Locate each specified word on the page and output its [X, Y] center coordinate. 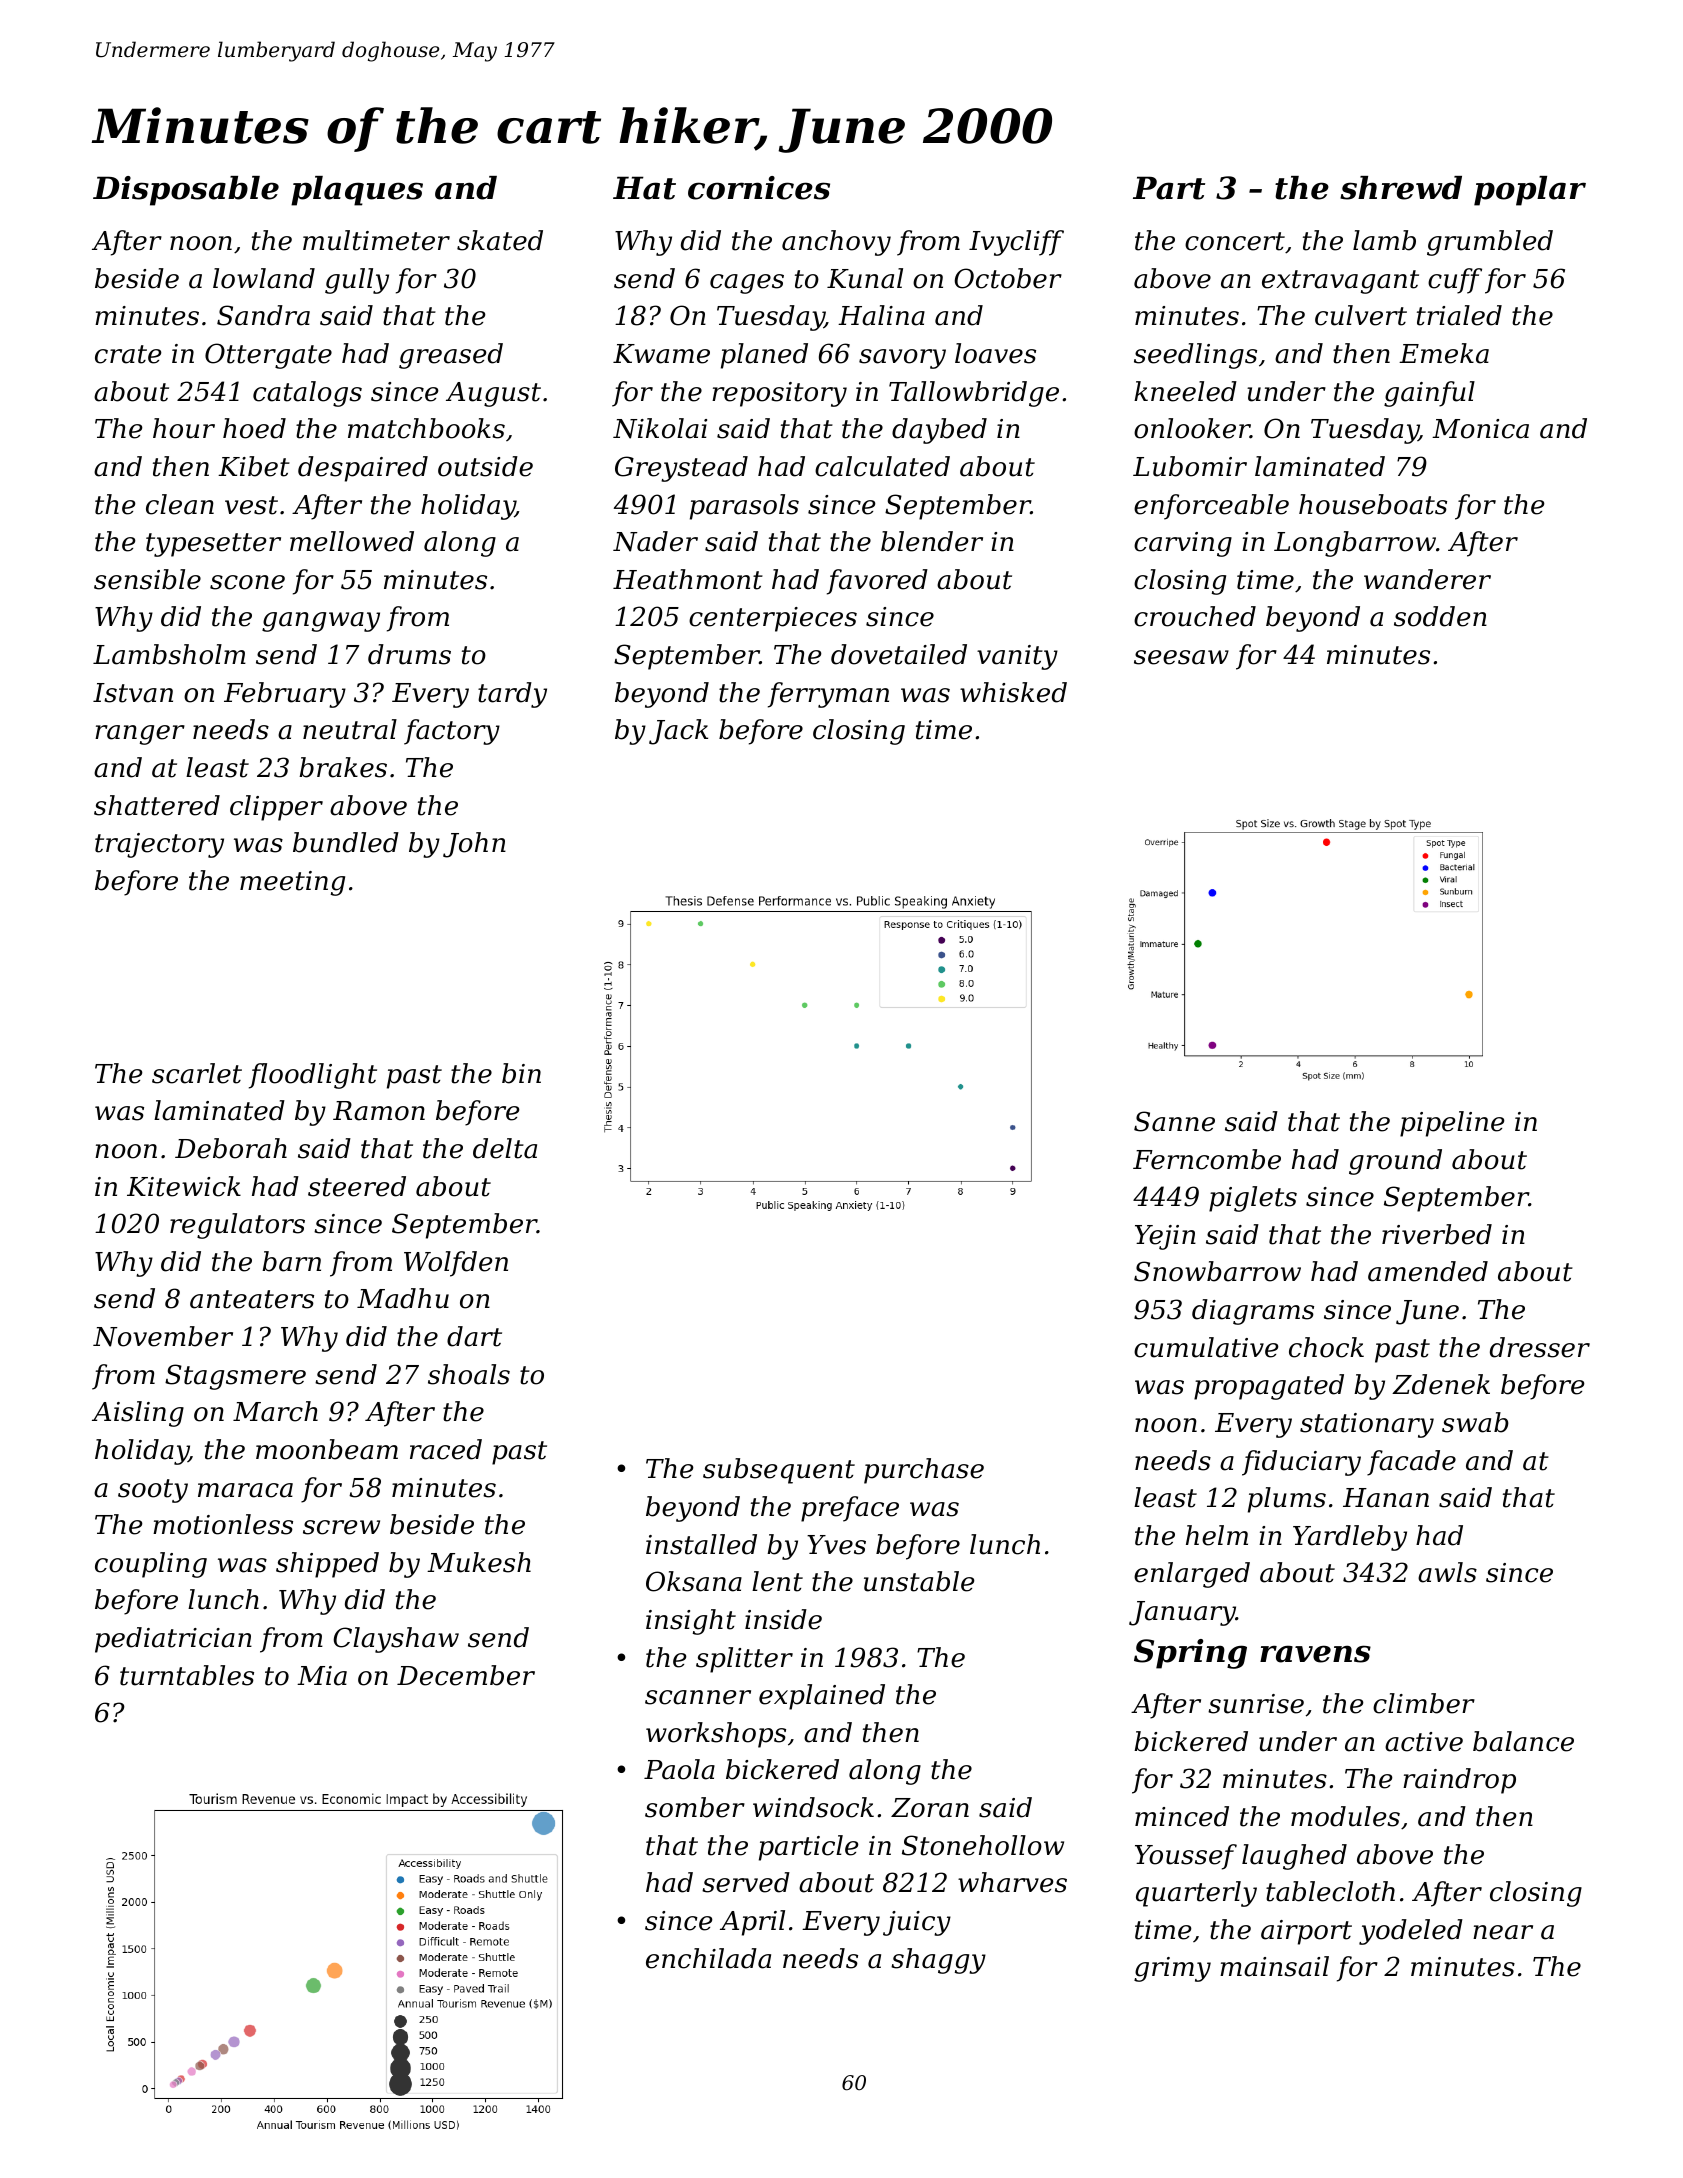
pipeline [1452, 1124]
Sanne [1174, 1121]
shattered [157, 805]
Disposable [186, 191]
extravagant [1340, 282]
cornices [759, 188]
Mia [322, 1676]
